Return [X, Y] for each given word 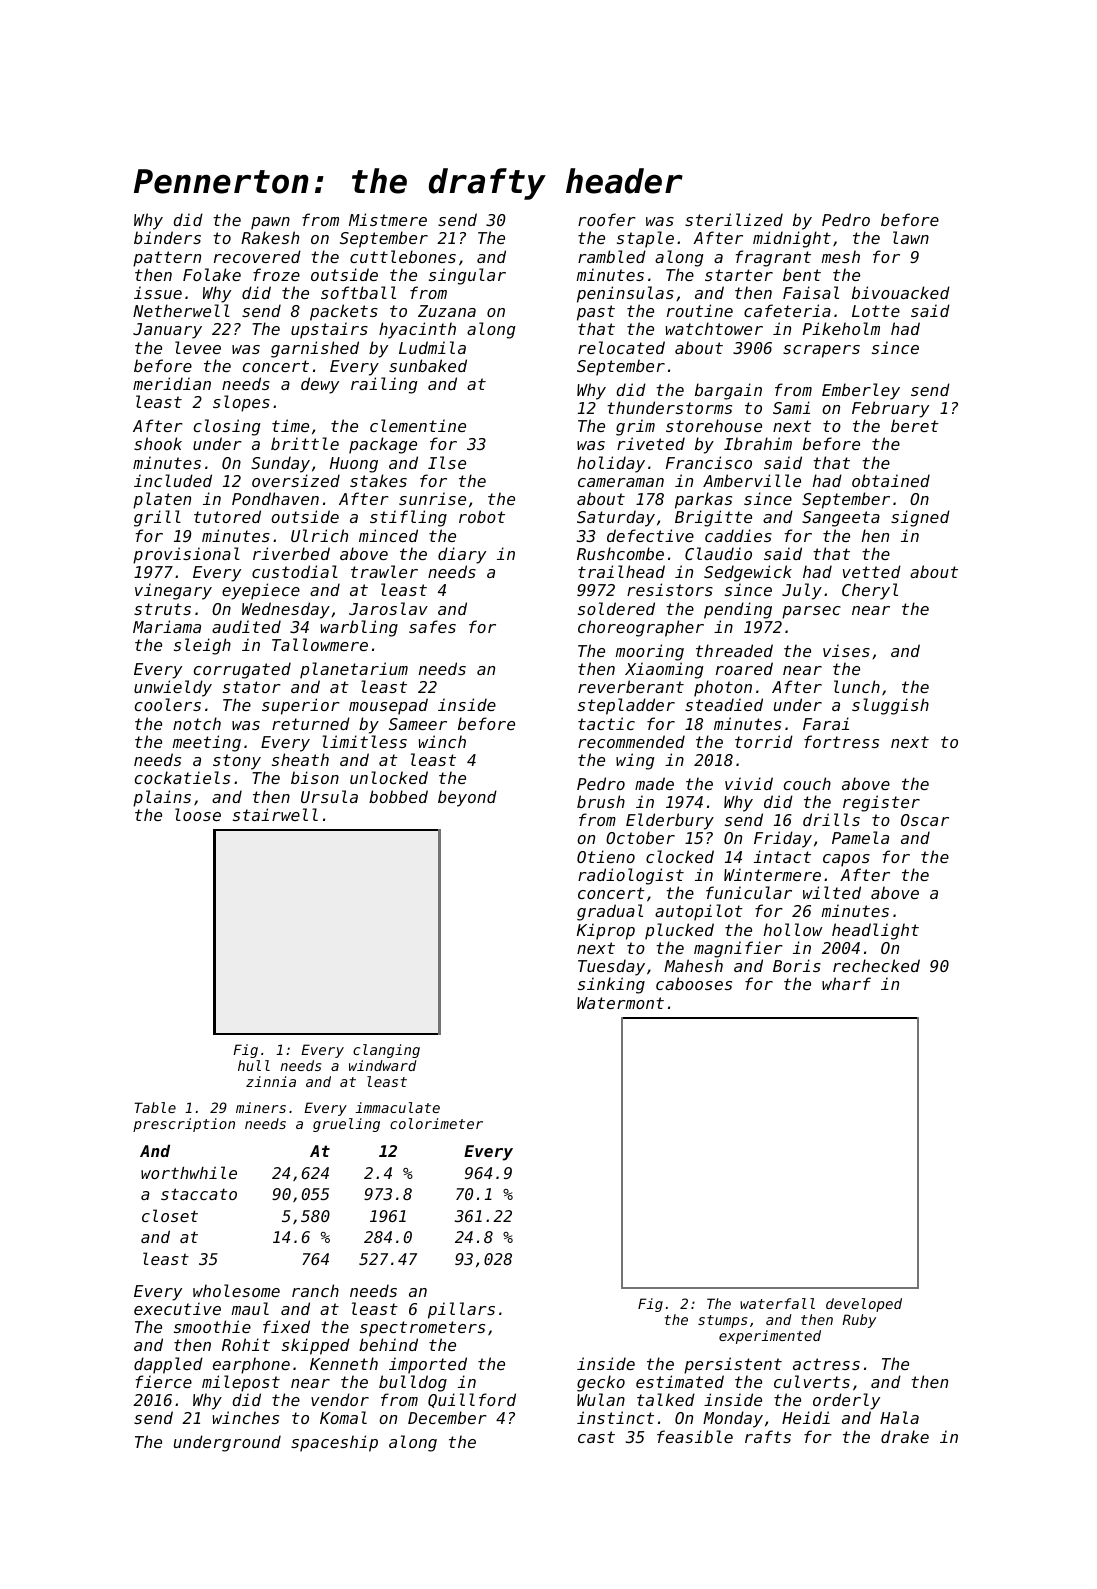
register [881, 803]
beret [915, 425]
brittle [305, 443]
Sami [791, 407]
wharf [846, 983]
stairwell [275, 814]
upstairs [329, 330]
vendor [340, 1399]
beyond [467, 798]
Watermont [620, 1003]
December [447, 1417]
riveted [651, 443]
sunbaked [428, 365]
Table [155, 1107]
